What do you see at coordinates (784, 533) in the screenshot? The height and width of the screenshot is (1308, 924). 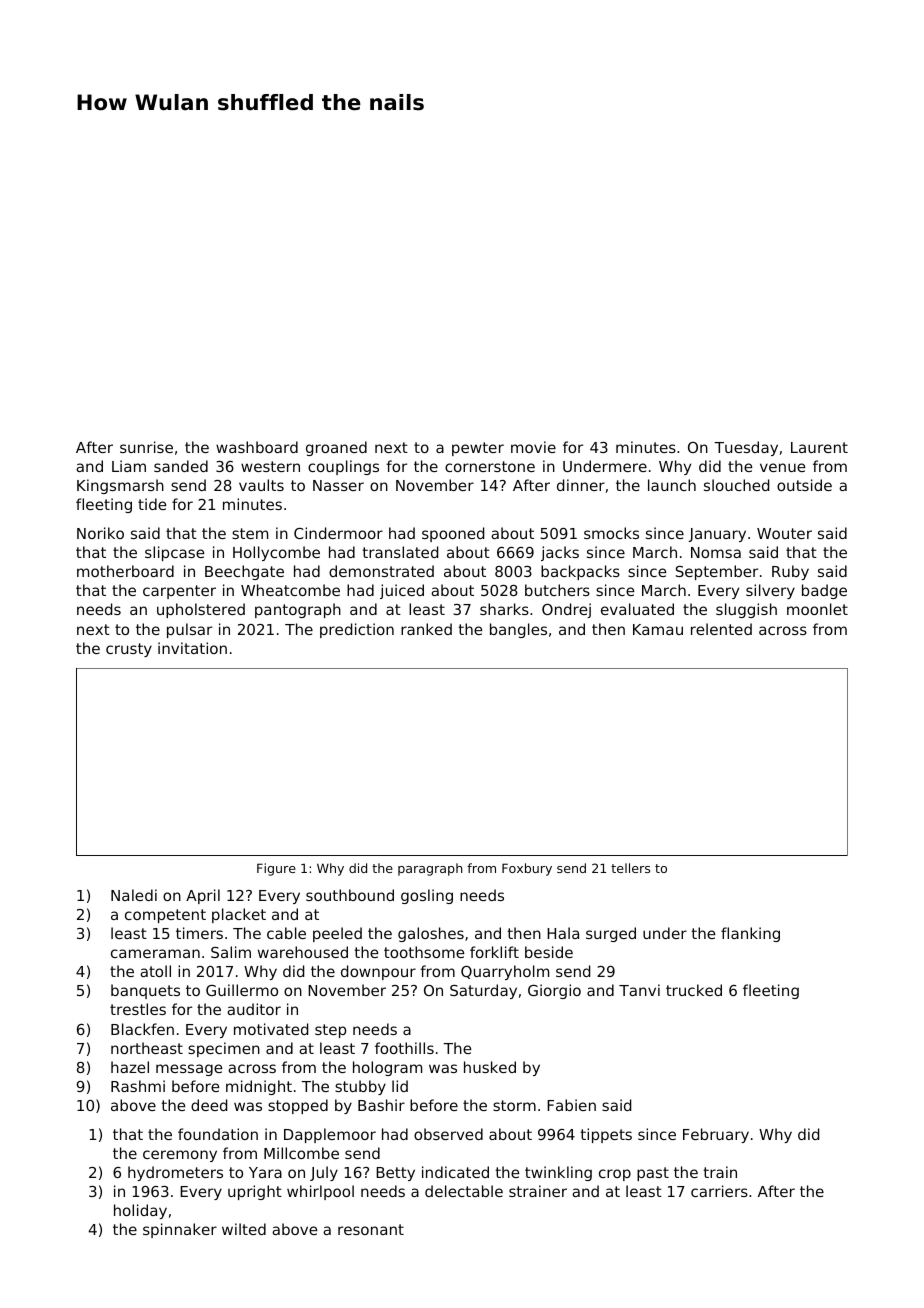 I see `Wouter` at bounding box center [784, 533].
